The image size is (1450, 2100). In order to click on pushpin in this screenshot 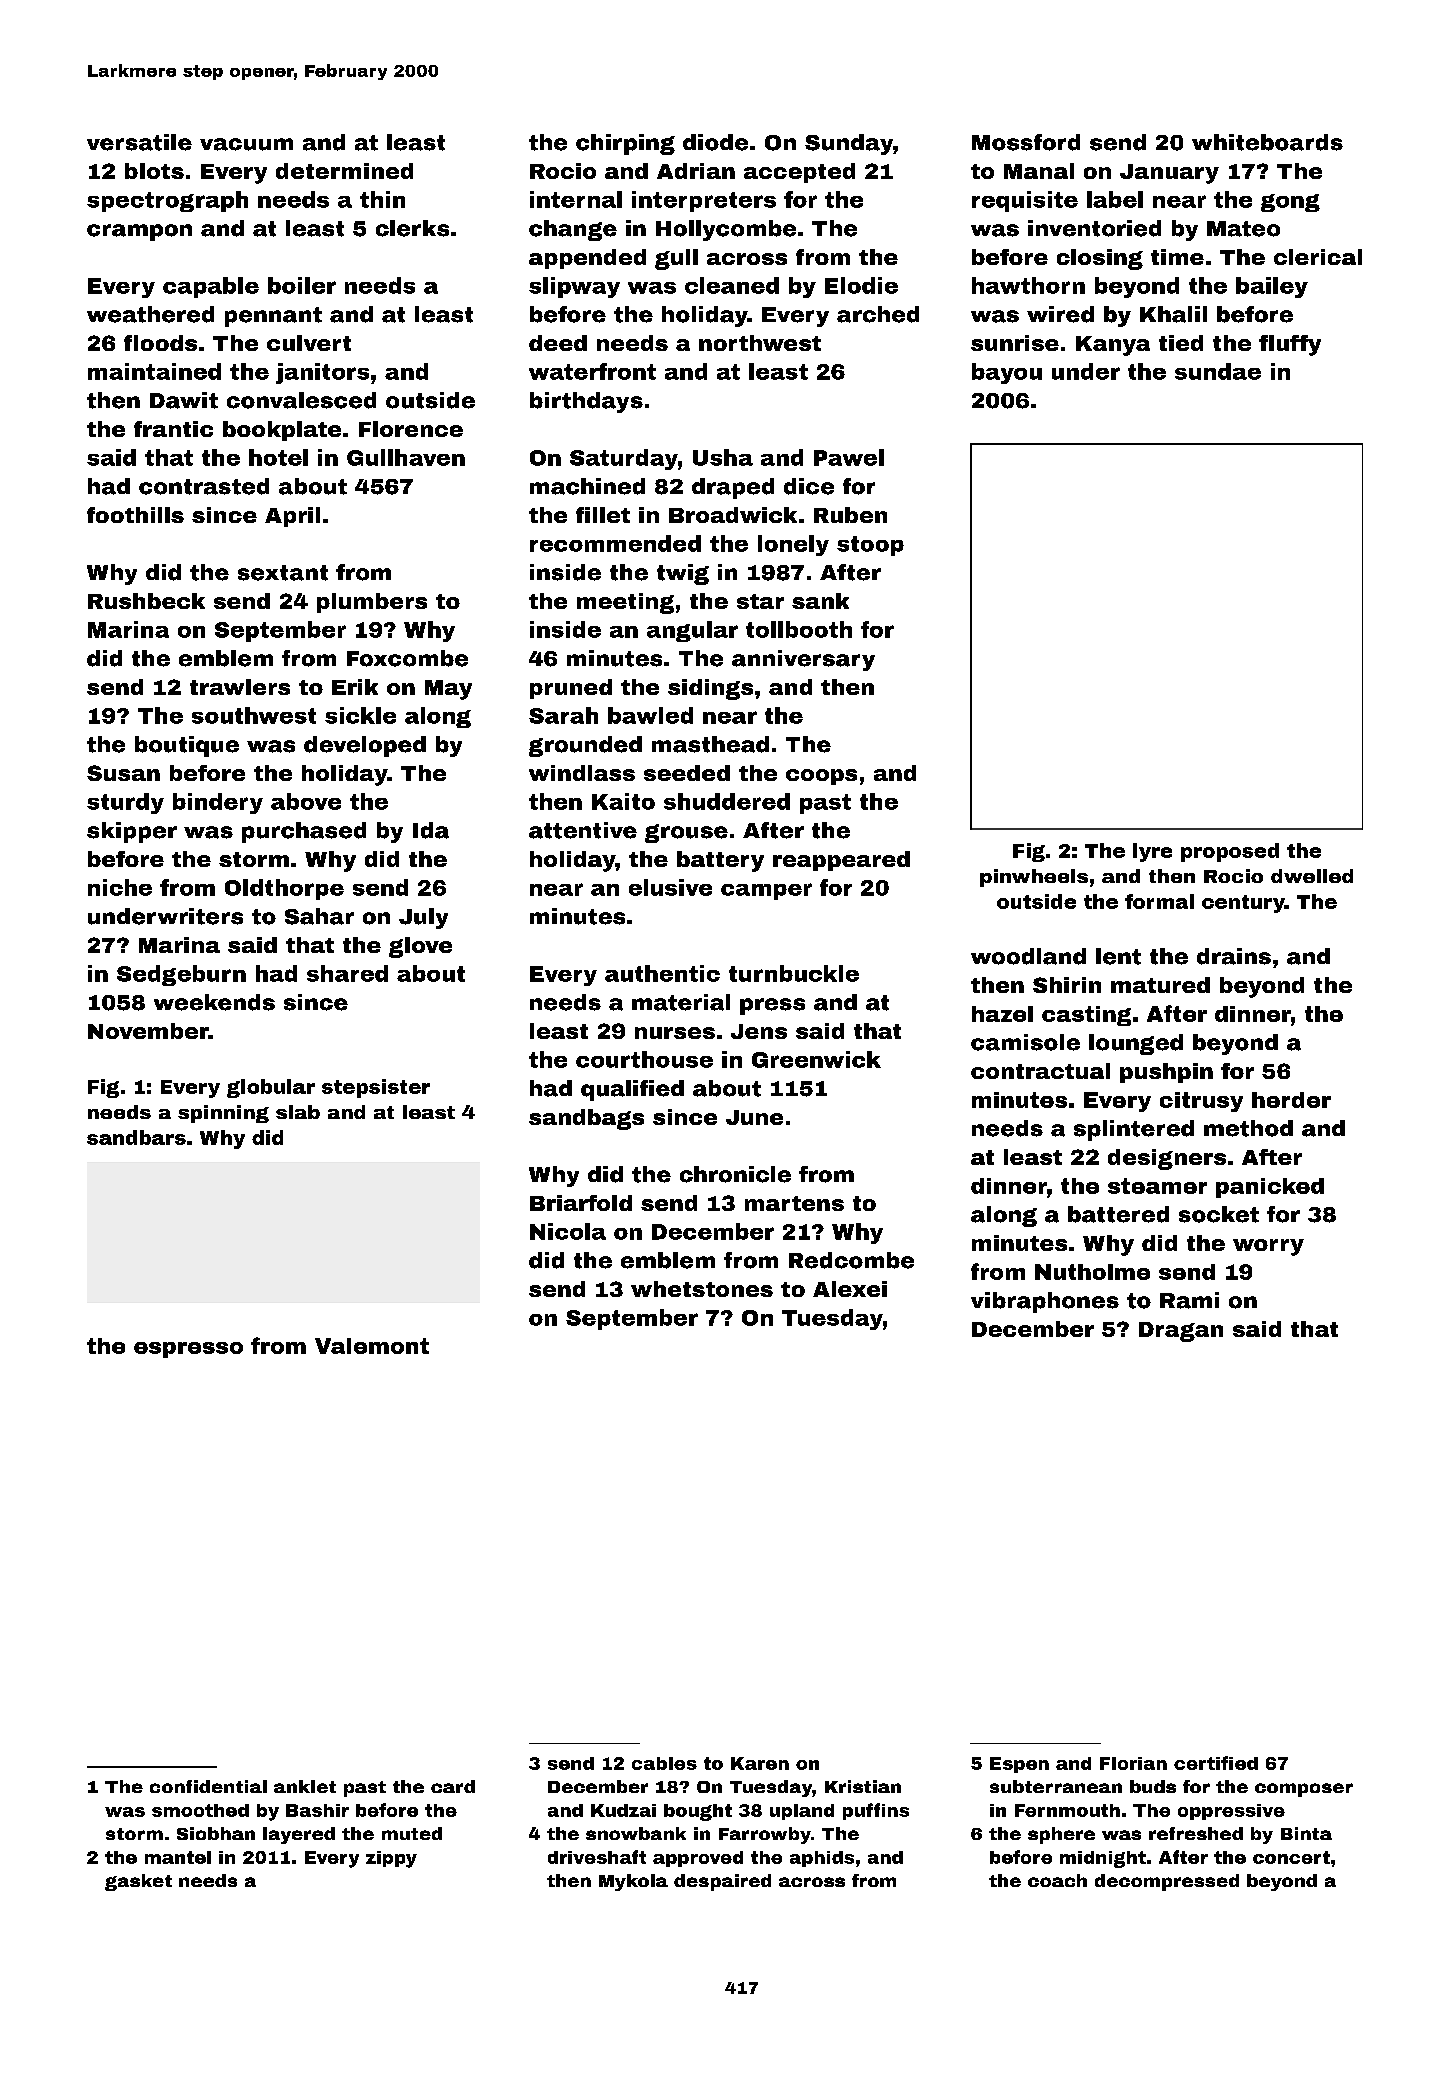, I will do `click(1166, 1073)`.
